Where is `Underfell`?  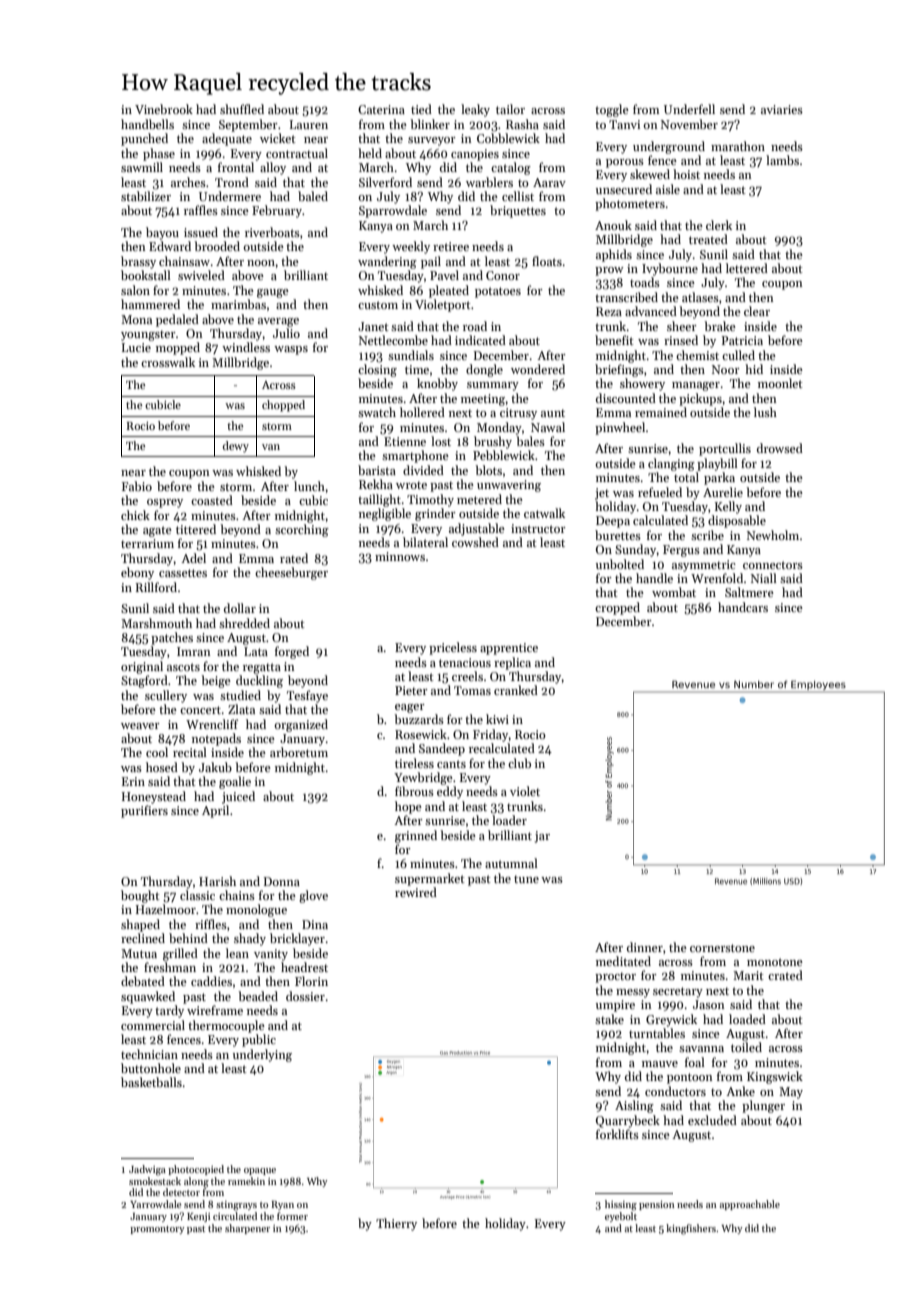
Underfell is located at coordinates (689, 109).
